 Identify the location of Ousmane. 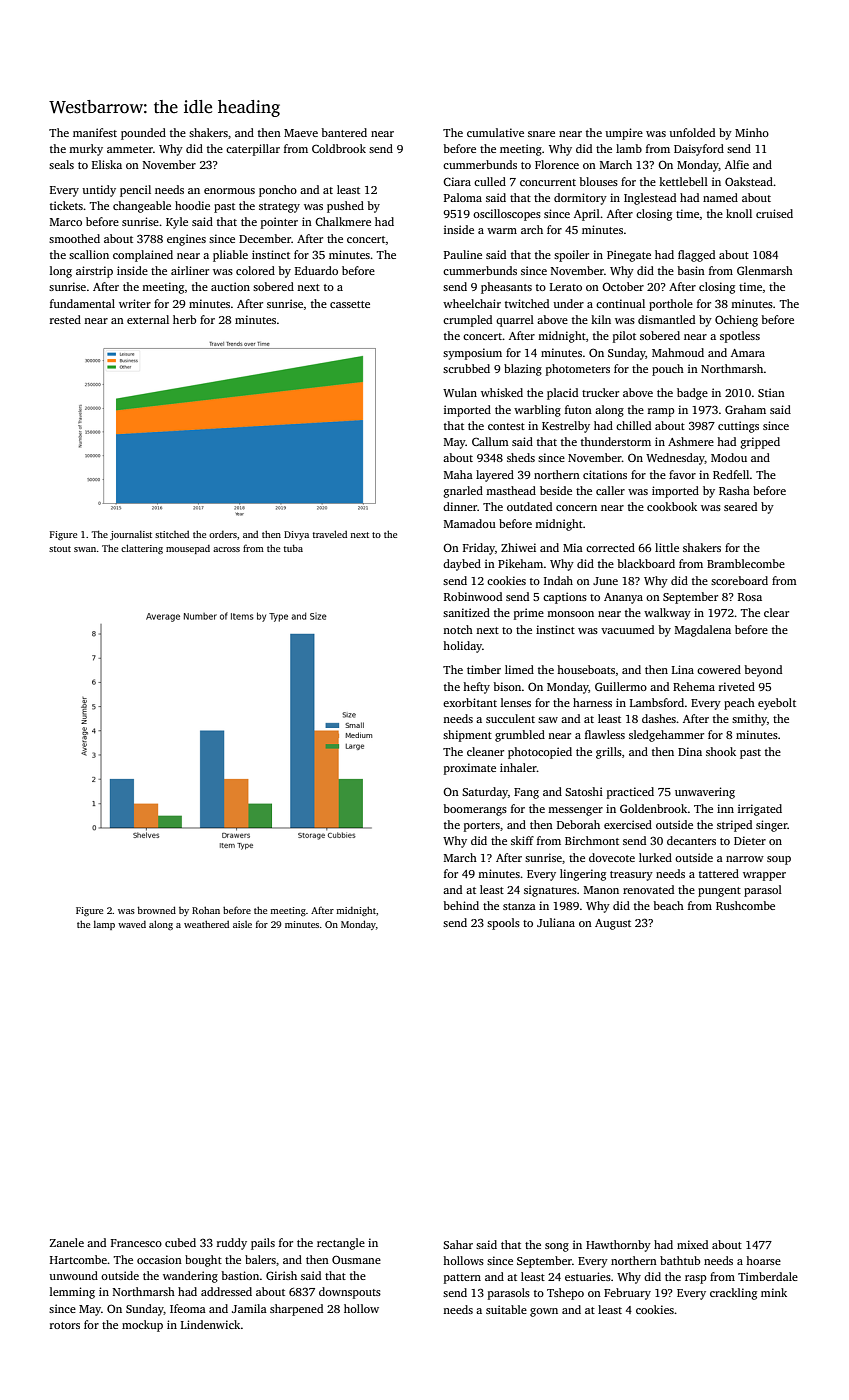
(356, 1259).
